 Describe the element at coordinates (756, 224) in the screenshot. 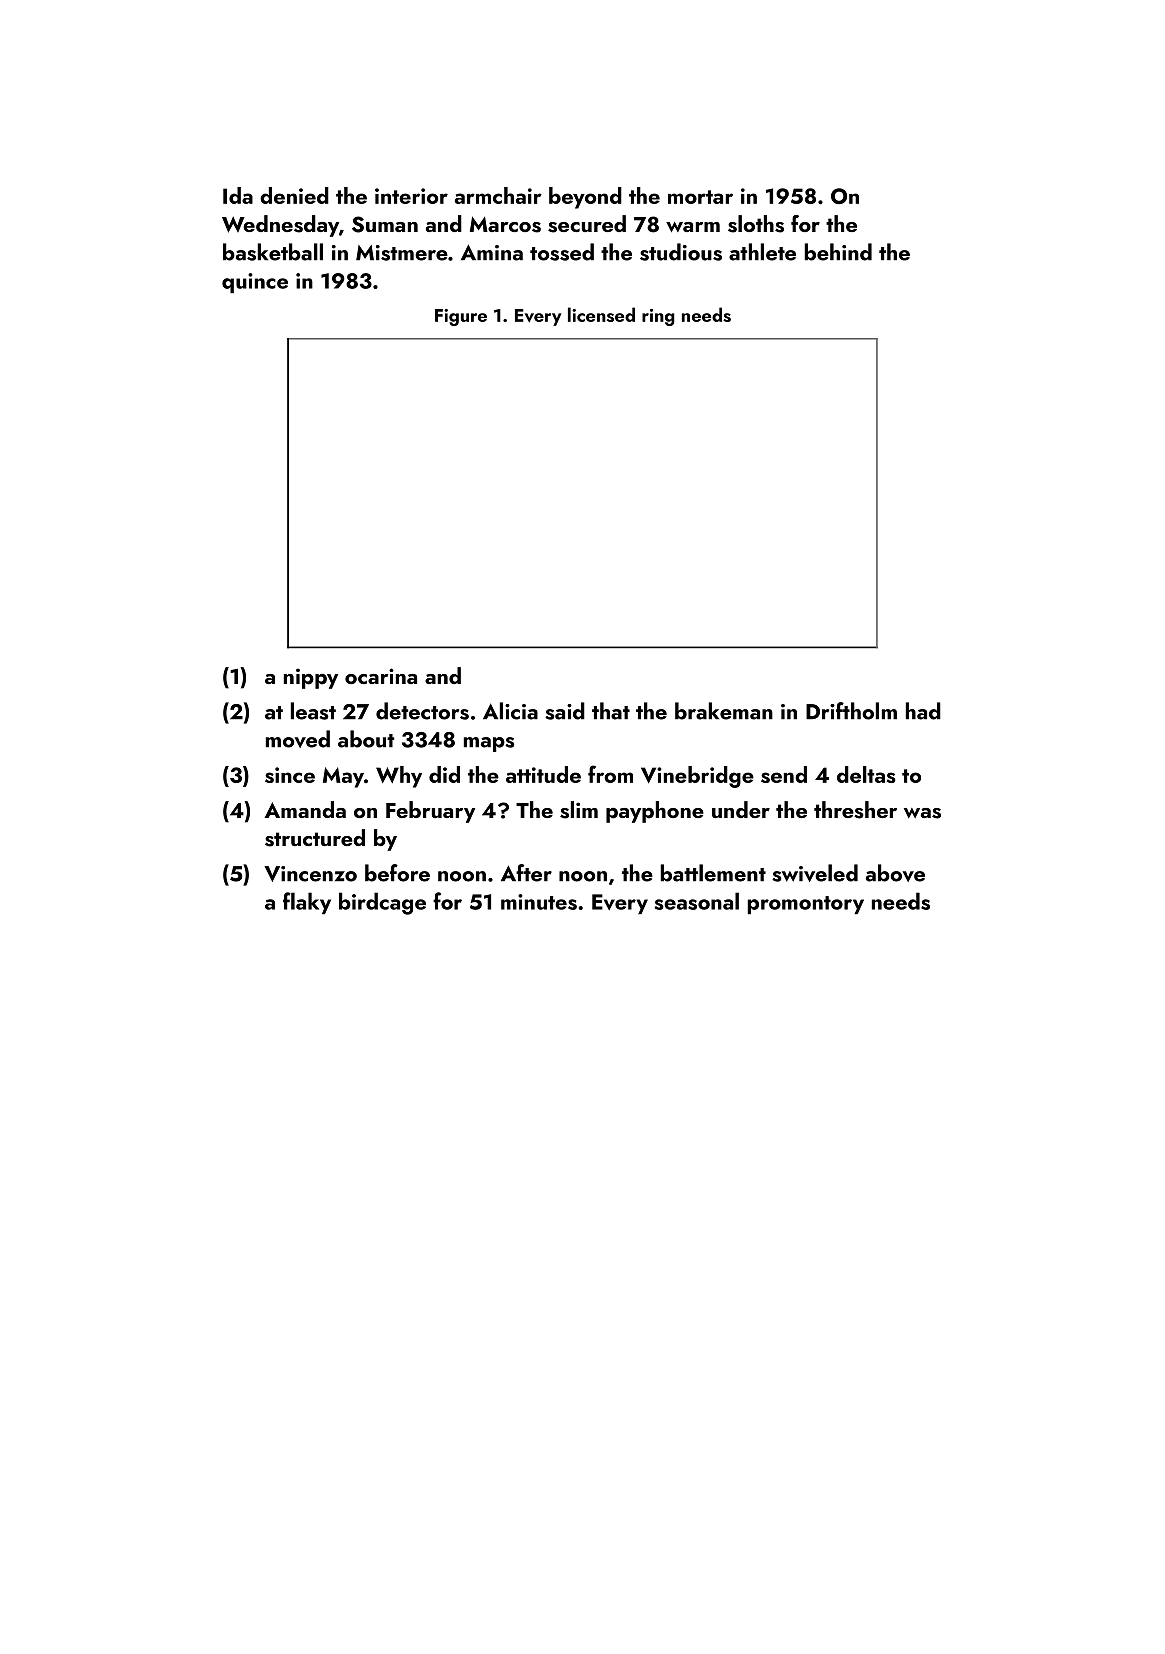

I see `sloths` at that location.
